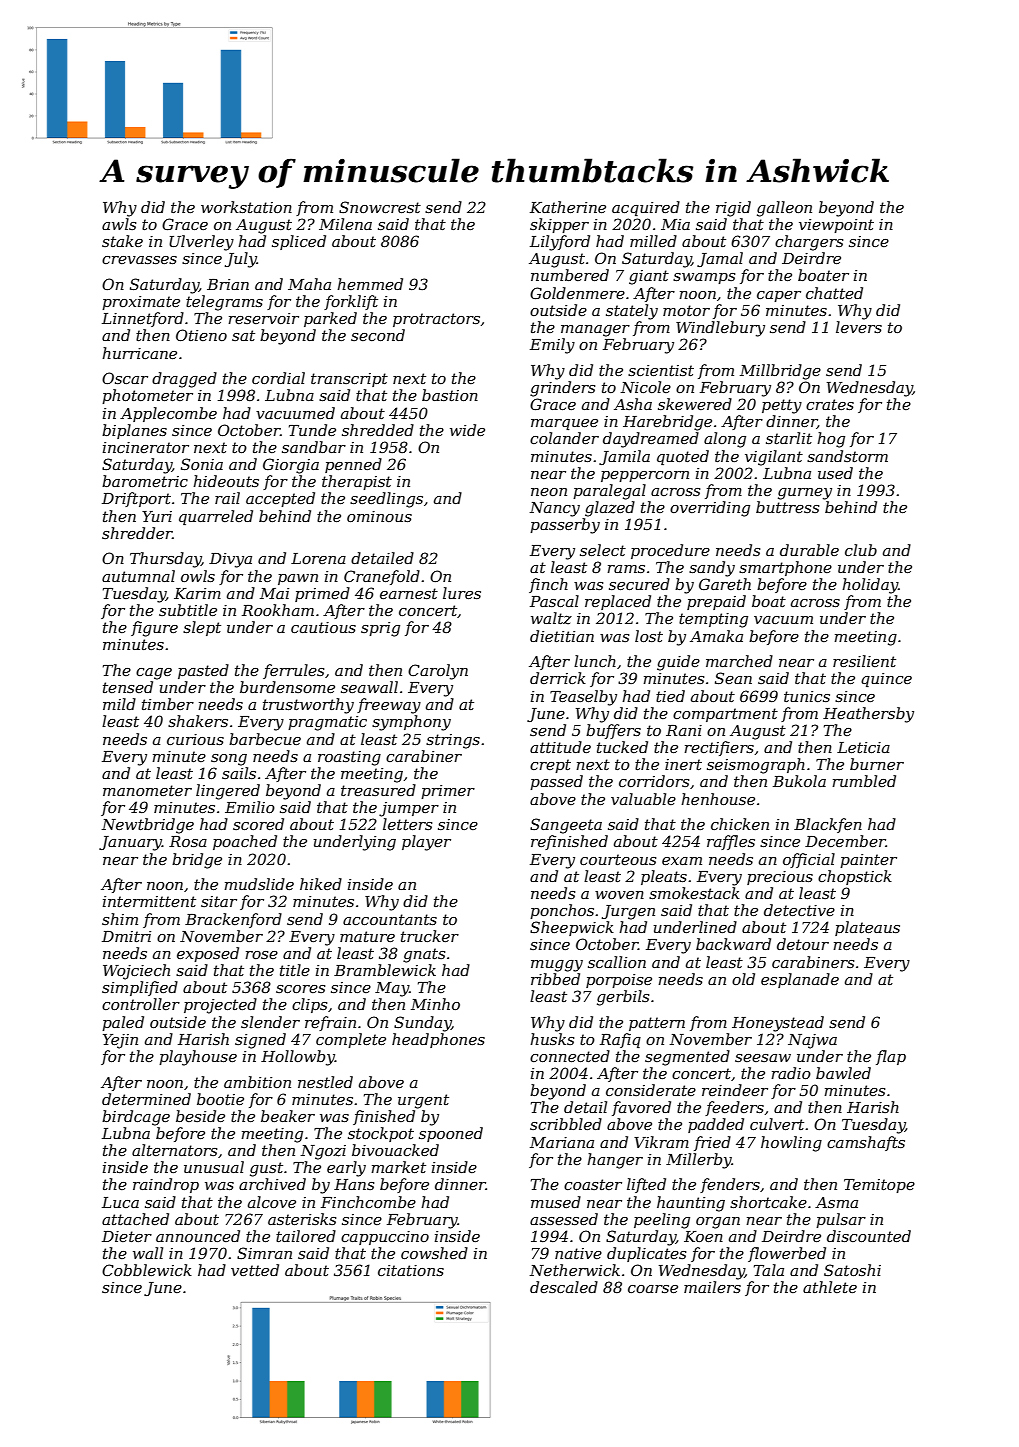 The width and height of the document is (1019, 1447). What do you see at coordinates (411, 1270) in the document?
I see `citations` at bounding box center [411, 1270].
